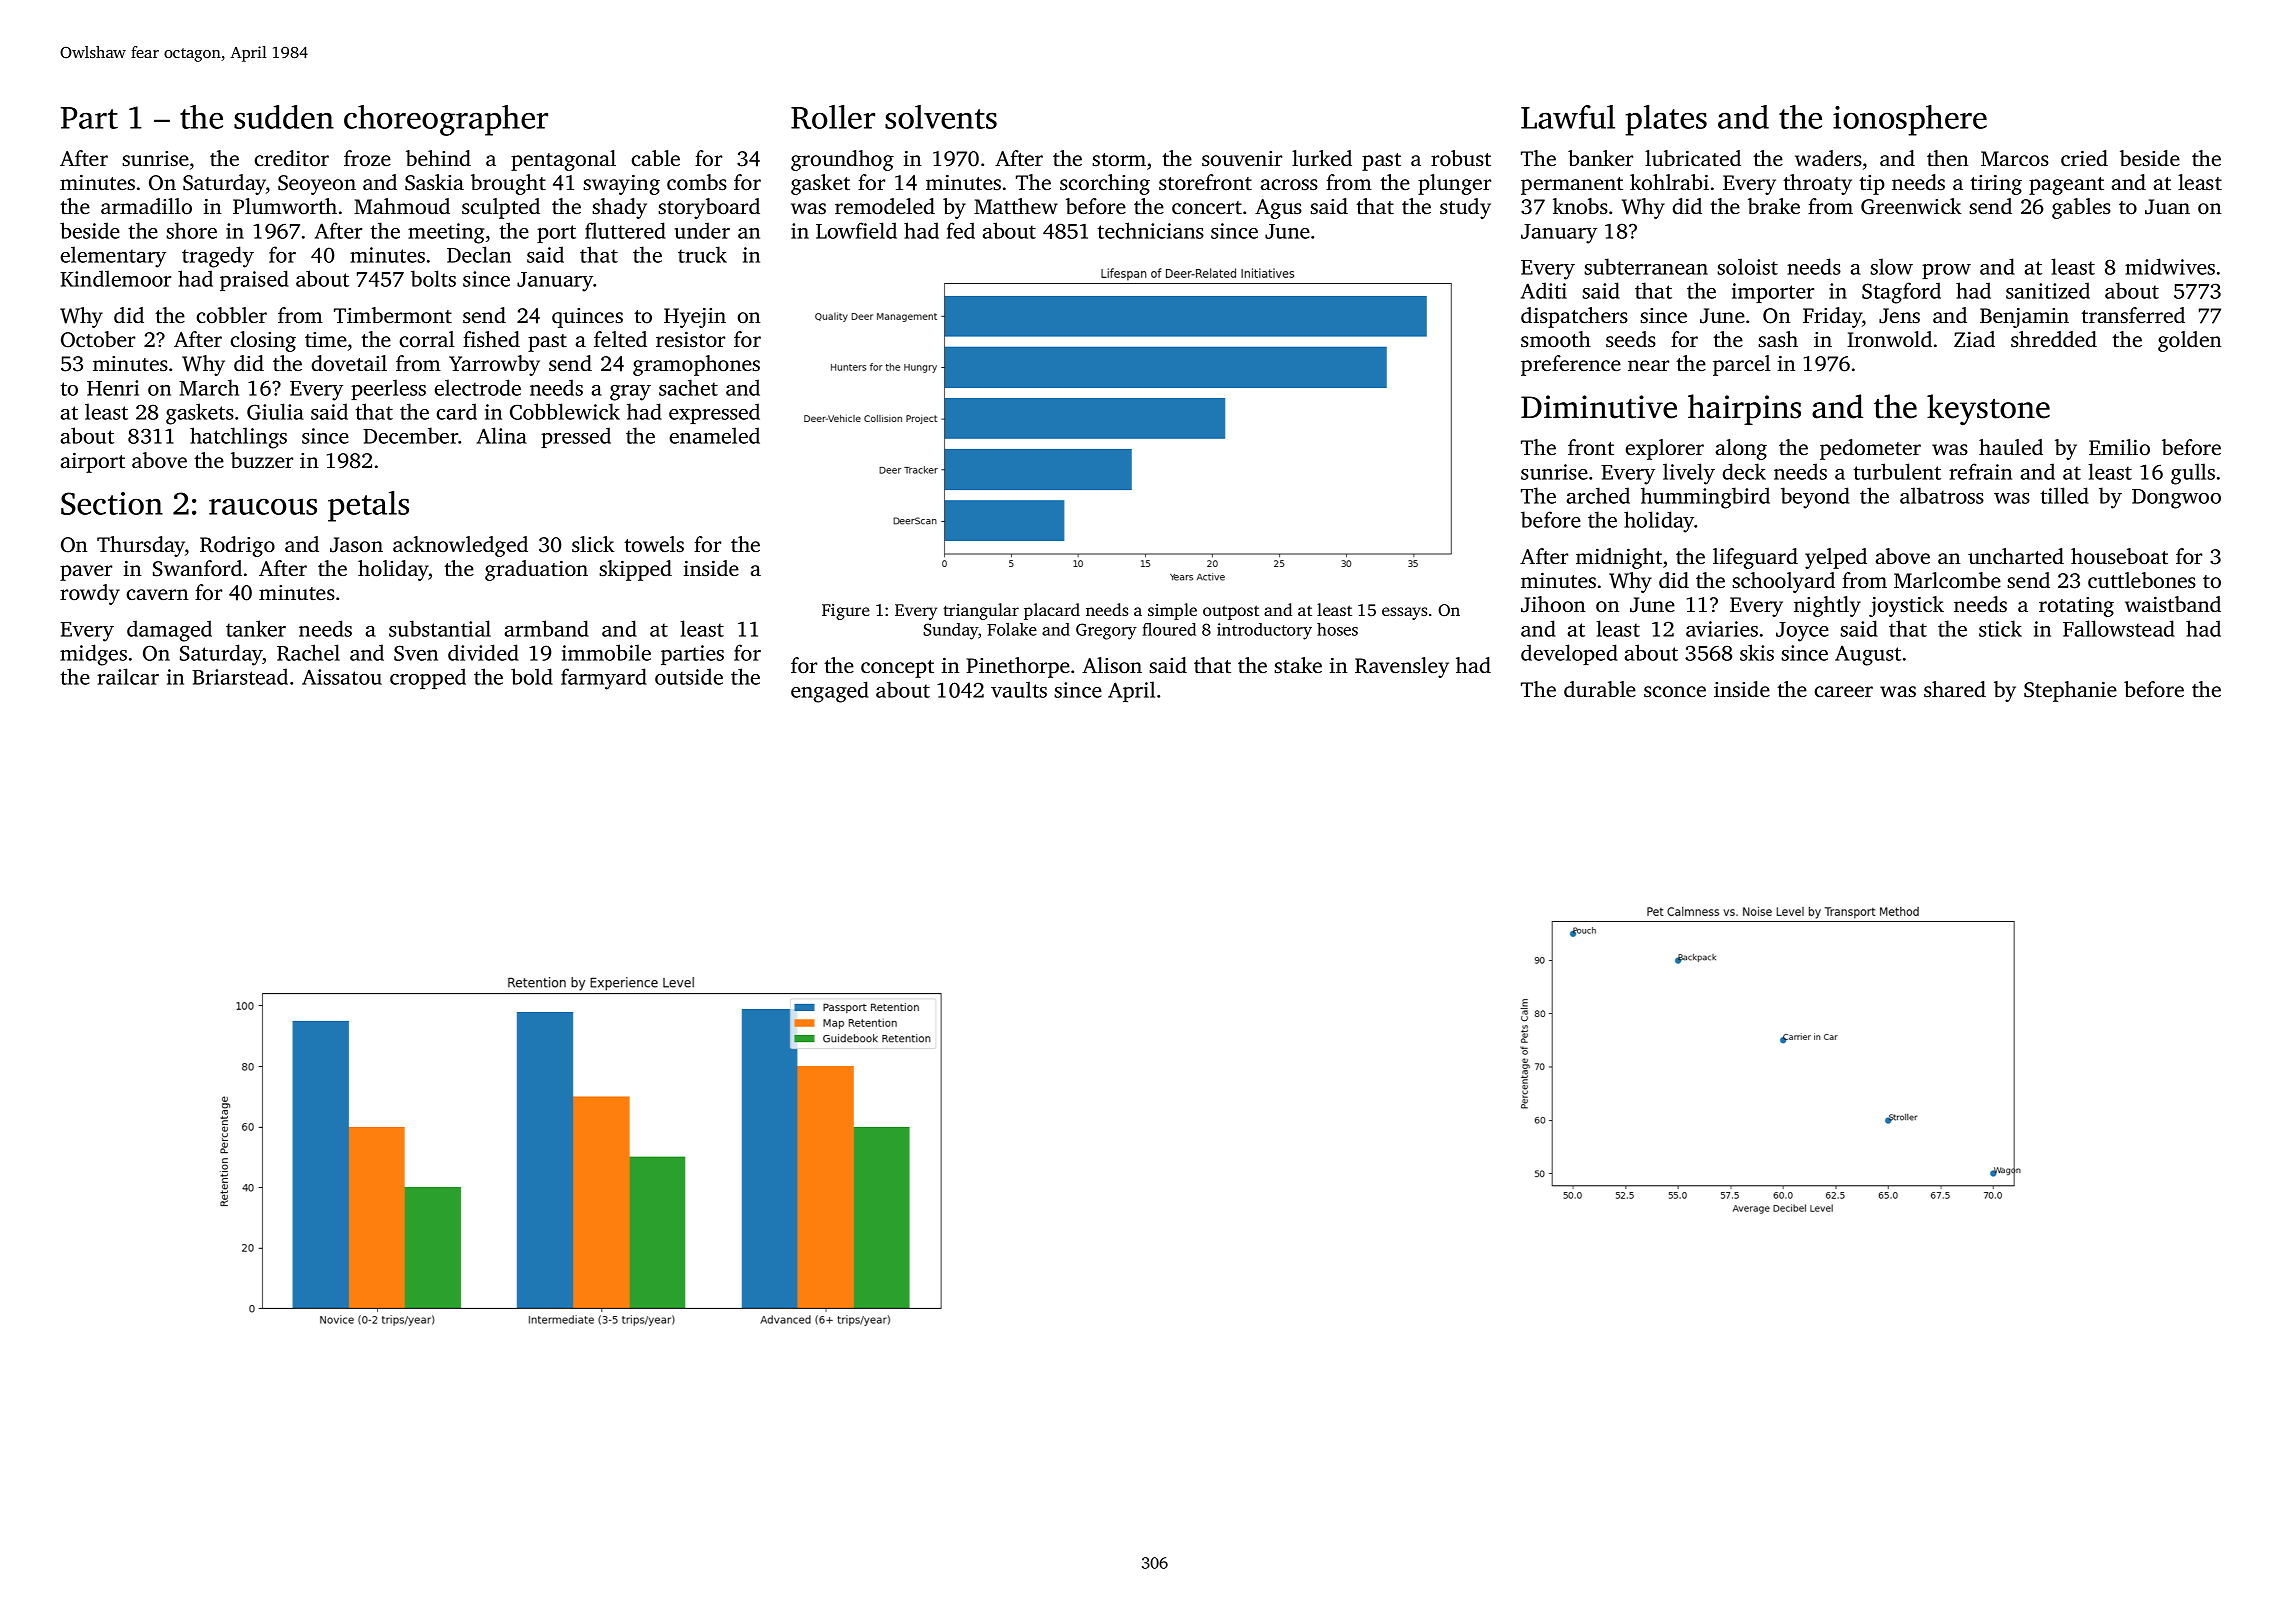 The width and height of the screenshot is (2282, 1614). Describe the element at coordinates (1568, 117) in the screenshot. I see `Lawful` at that location.
